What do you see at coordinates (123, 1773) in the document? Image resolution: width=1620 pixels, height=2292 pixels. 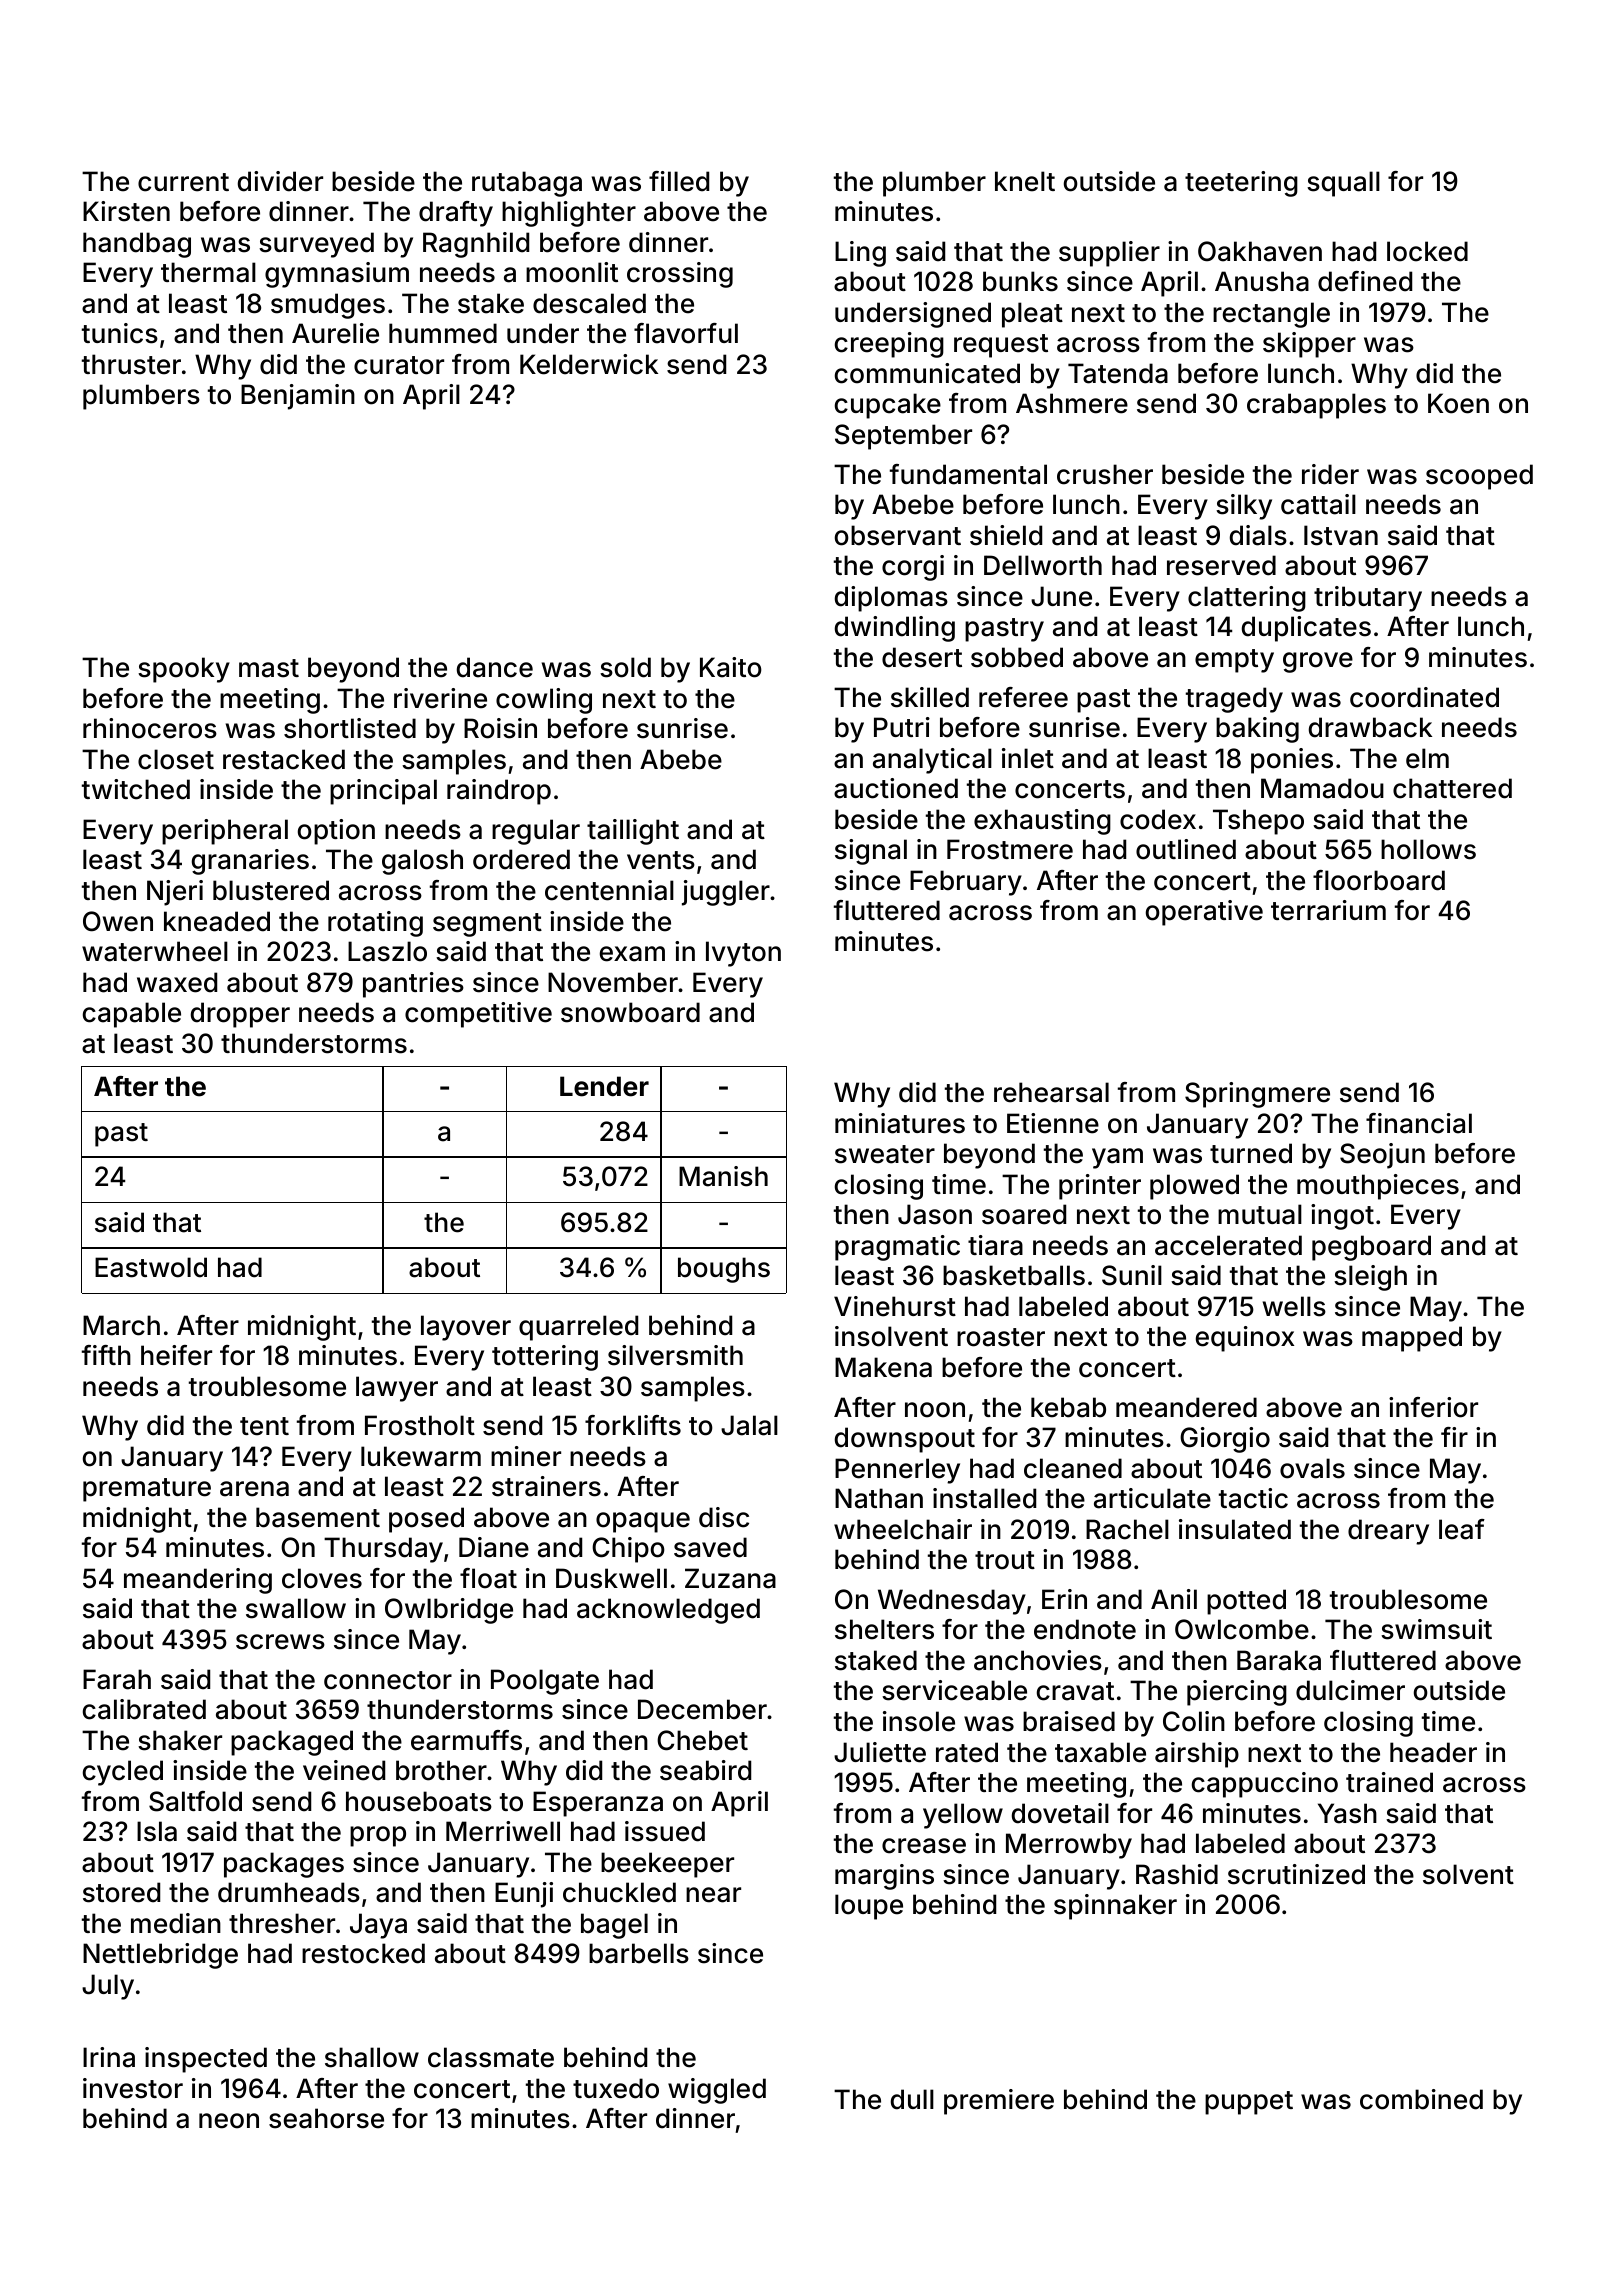 I see `cycled` at bounding box center [123, 1773].
